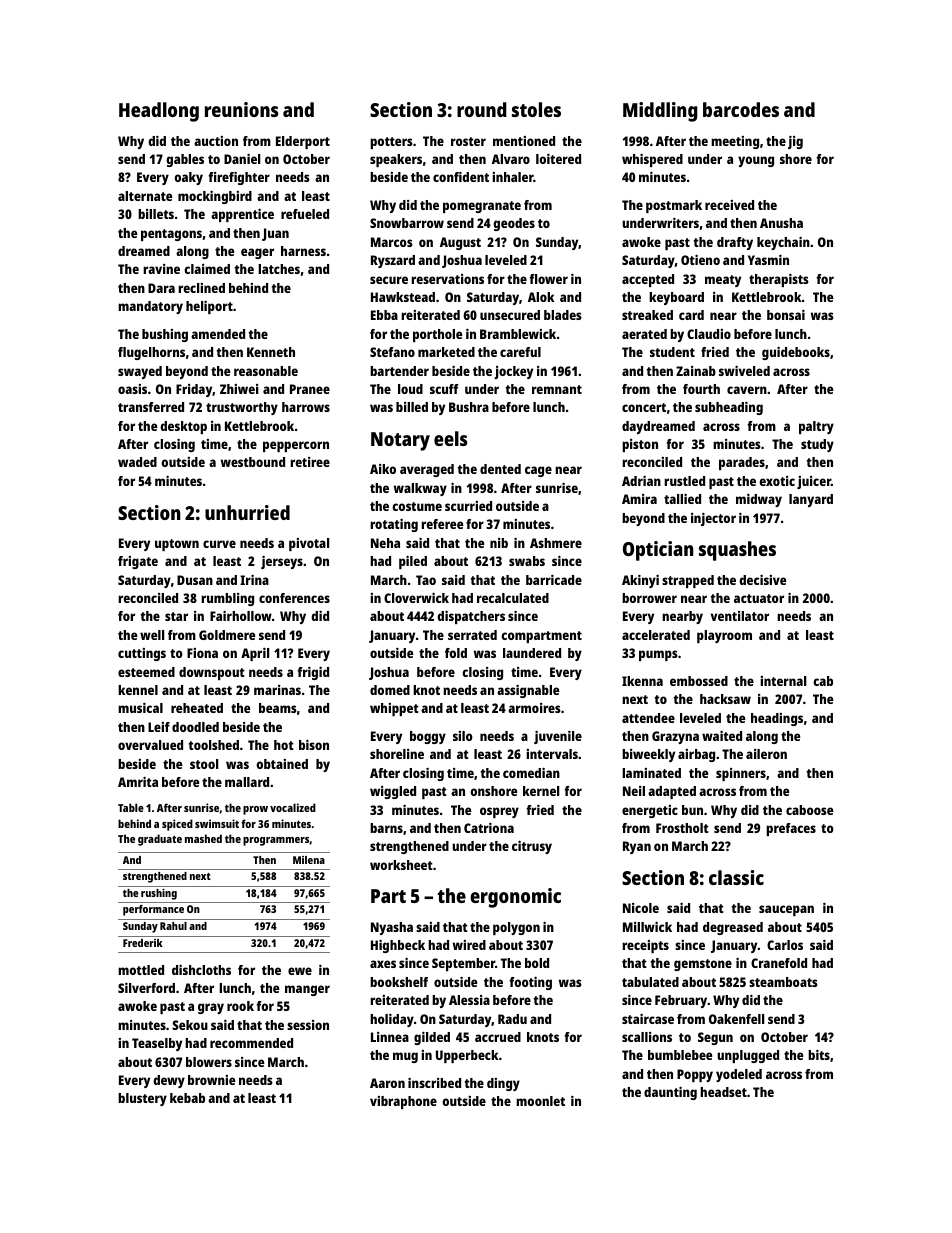  What do you see at coordinates (159, 112) in the document?
I see `Headlong` at bounding box center [159, 112].
